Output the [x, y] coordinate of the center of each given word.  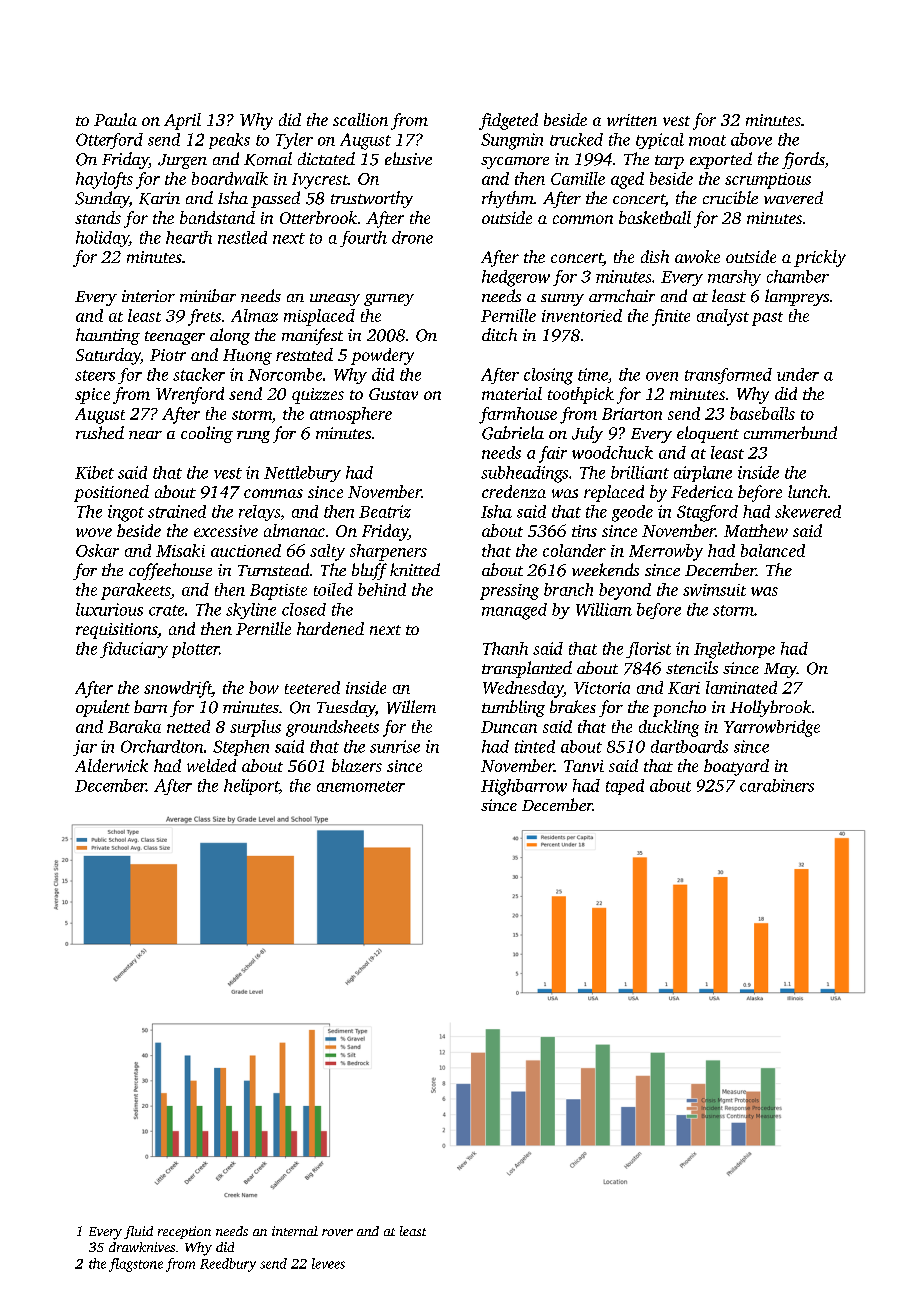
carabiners [777, 785]
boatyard [736, 767]
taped [625, 787]
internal [295, 1231]
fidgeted [508, 121]
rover [337, 1232]
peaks [229, 141]
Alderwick [111, 765]
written [632, 120]
